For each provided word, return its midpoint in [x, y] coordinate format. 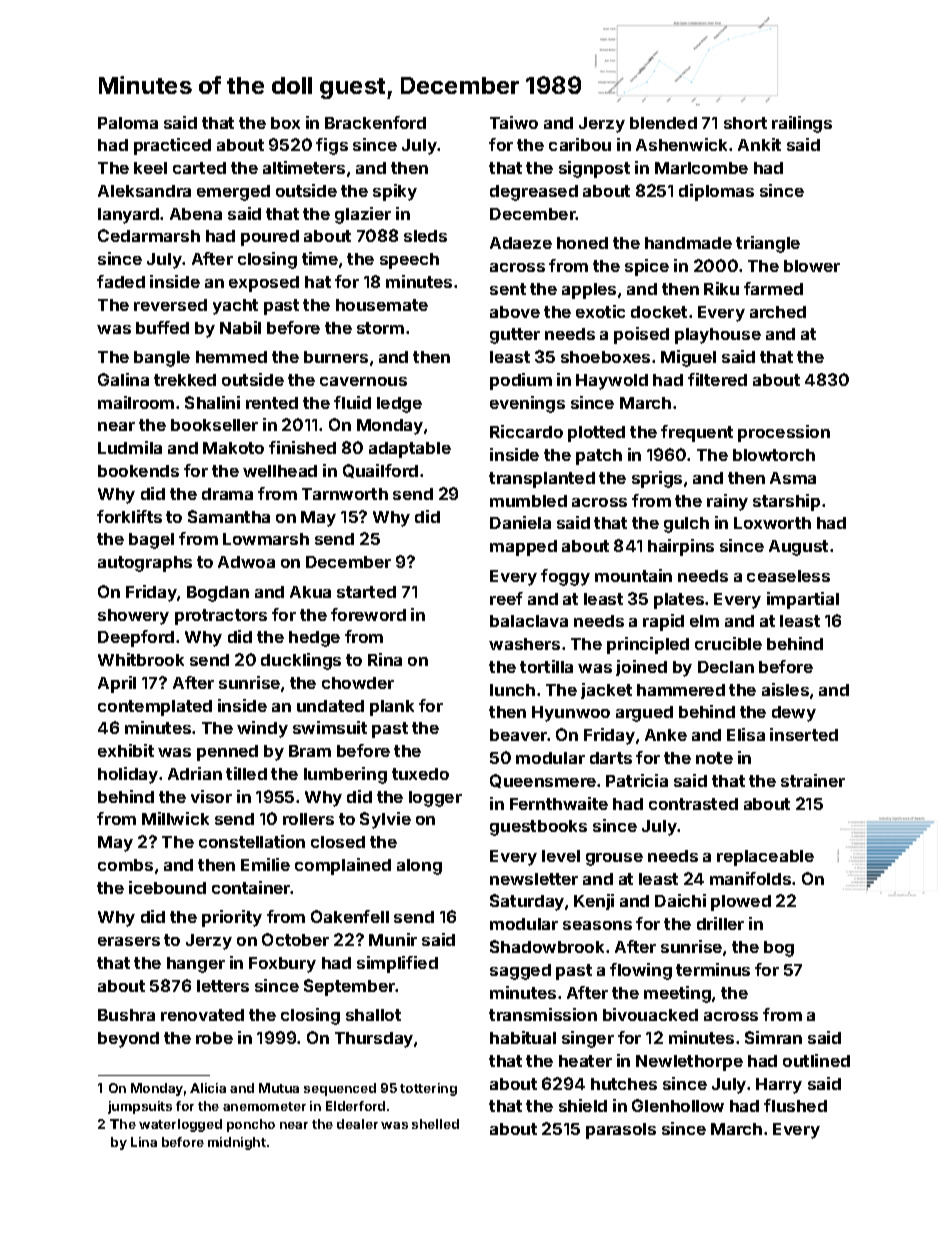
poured [270, 238]
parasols [621, 1131]
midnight [237, 1143]
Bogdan [218, 594]
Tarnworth [345, 494]
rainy [727, 502]
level [561, 856]
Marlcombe [701, 168]
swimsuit [330, 727]
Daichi [680, 900]
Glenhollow [678, 1105]
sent [508, 289]
